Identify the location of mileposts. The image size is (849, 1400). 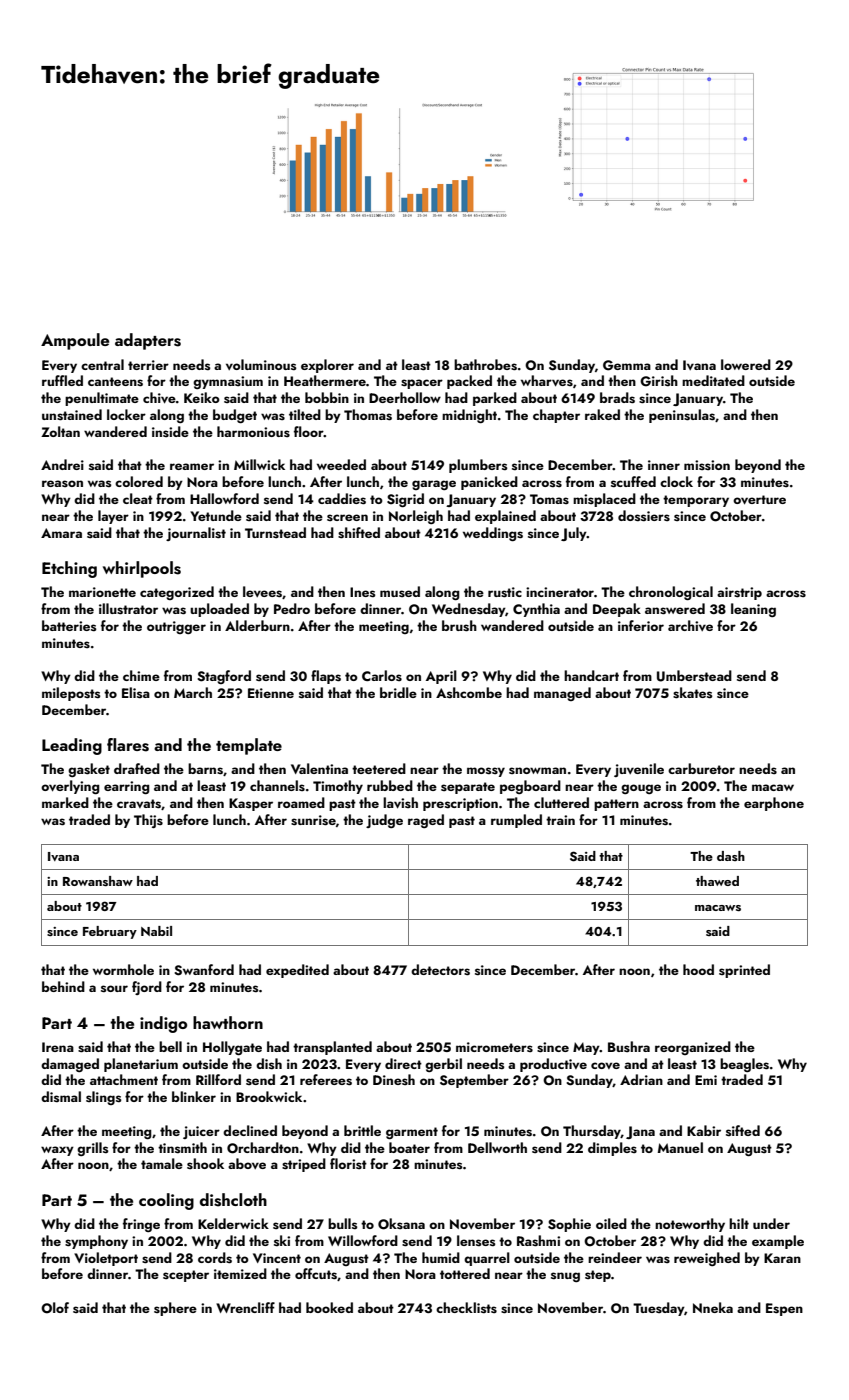
(71, 694).
